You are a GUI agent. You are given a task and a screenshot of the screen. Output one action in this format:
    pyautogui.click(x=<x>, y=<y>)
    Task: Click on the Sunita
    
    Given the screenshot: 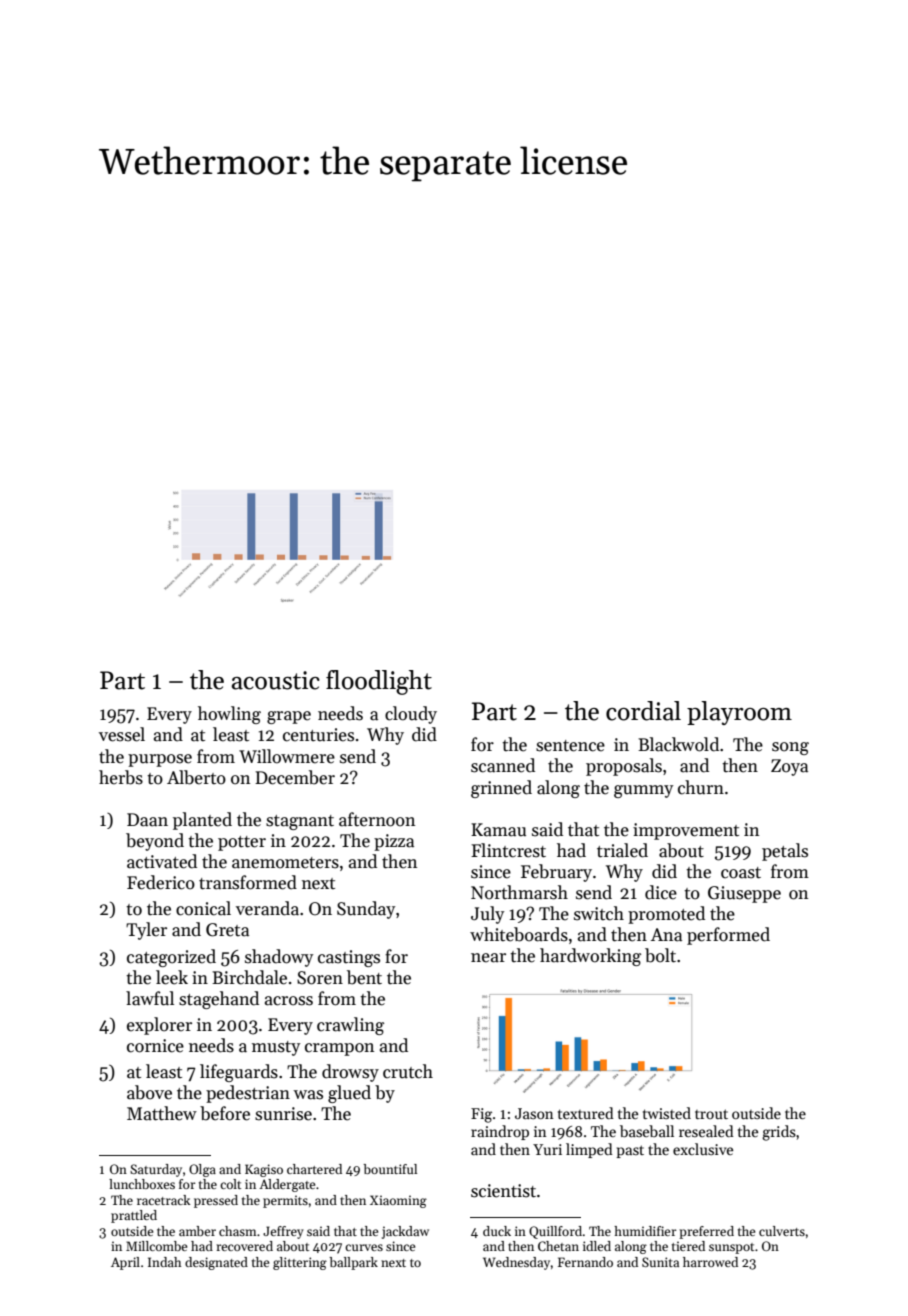 What is the action you would take?
    pyautogui.click(x=660, y=1262)
